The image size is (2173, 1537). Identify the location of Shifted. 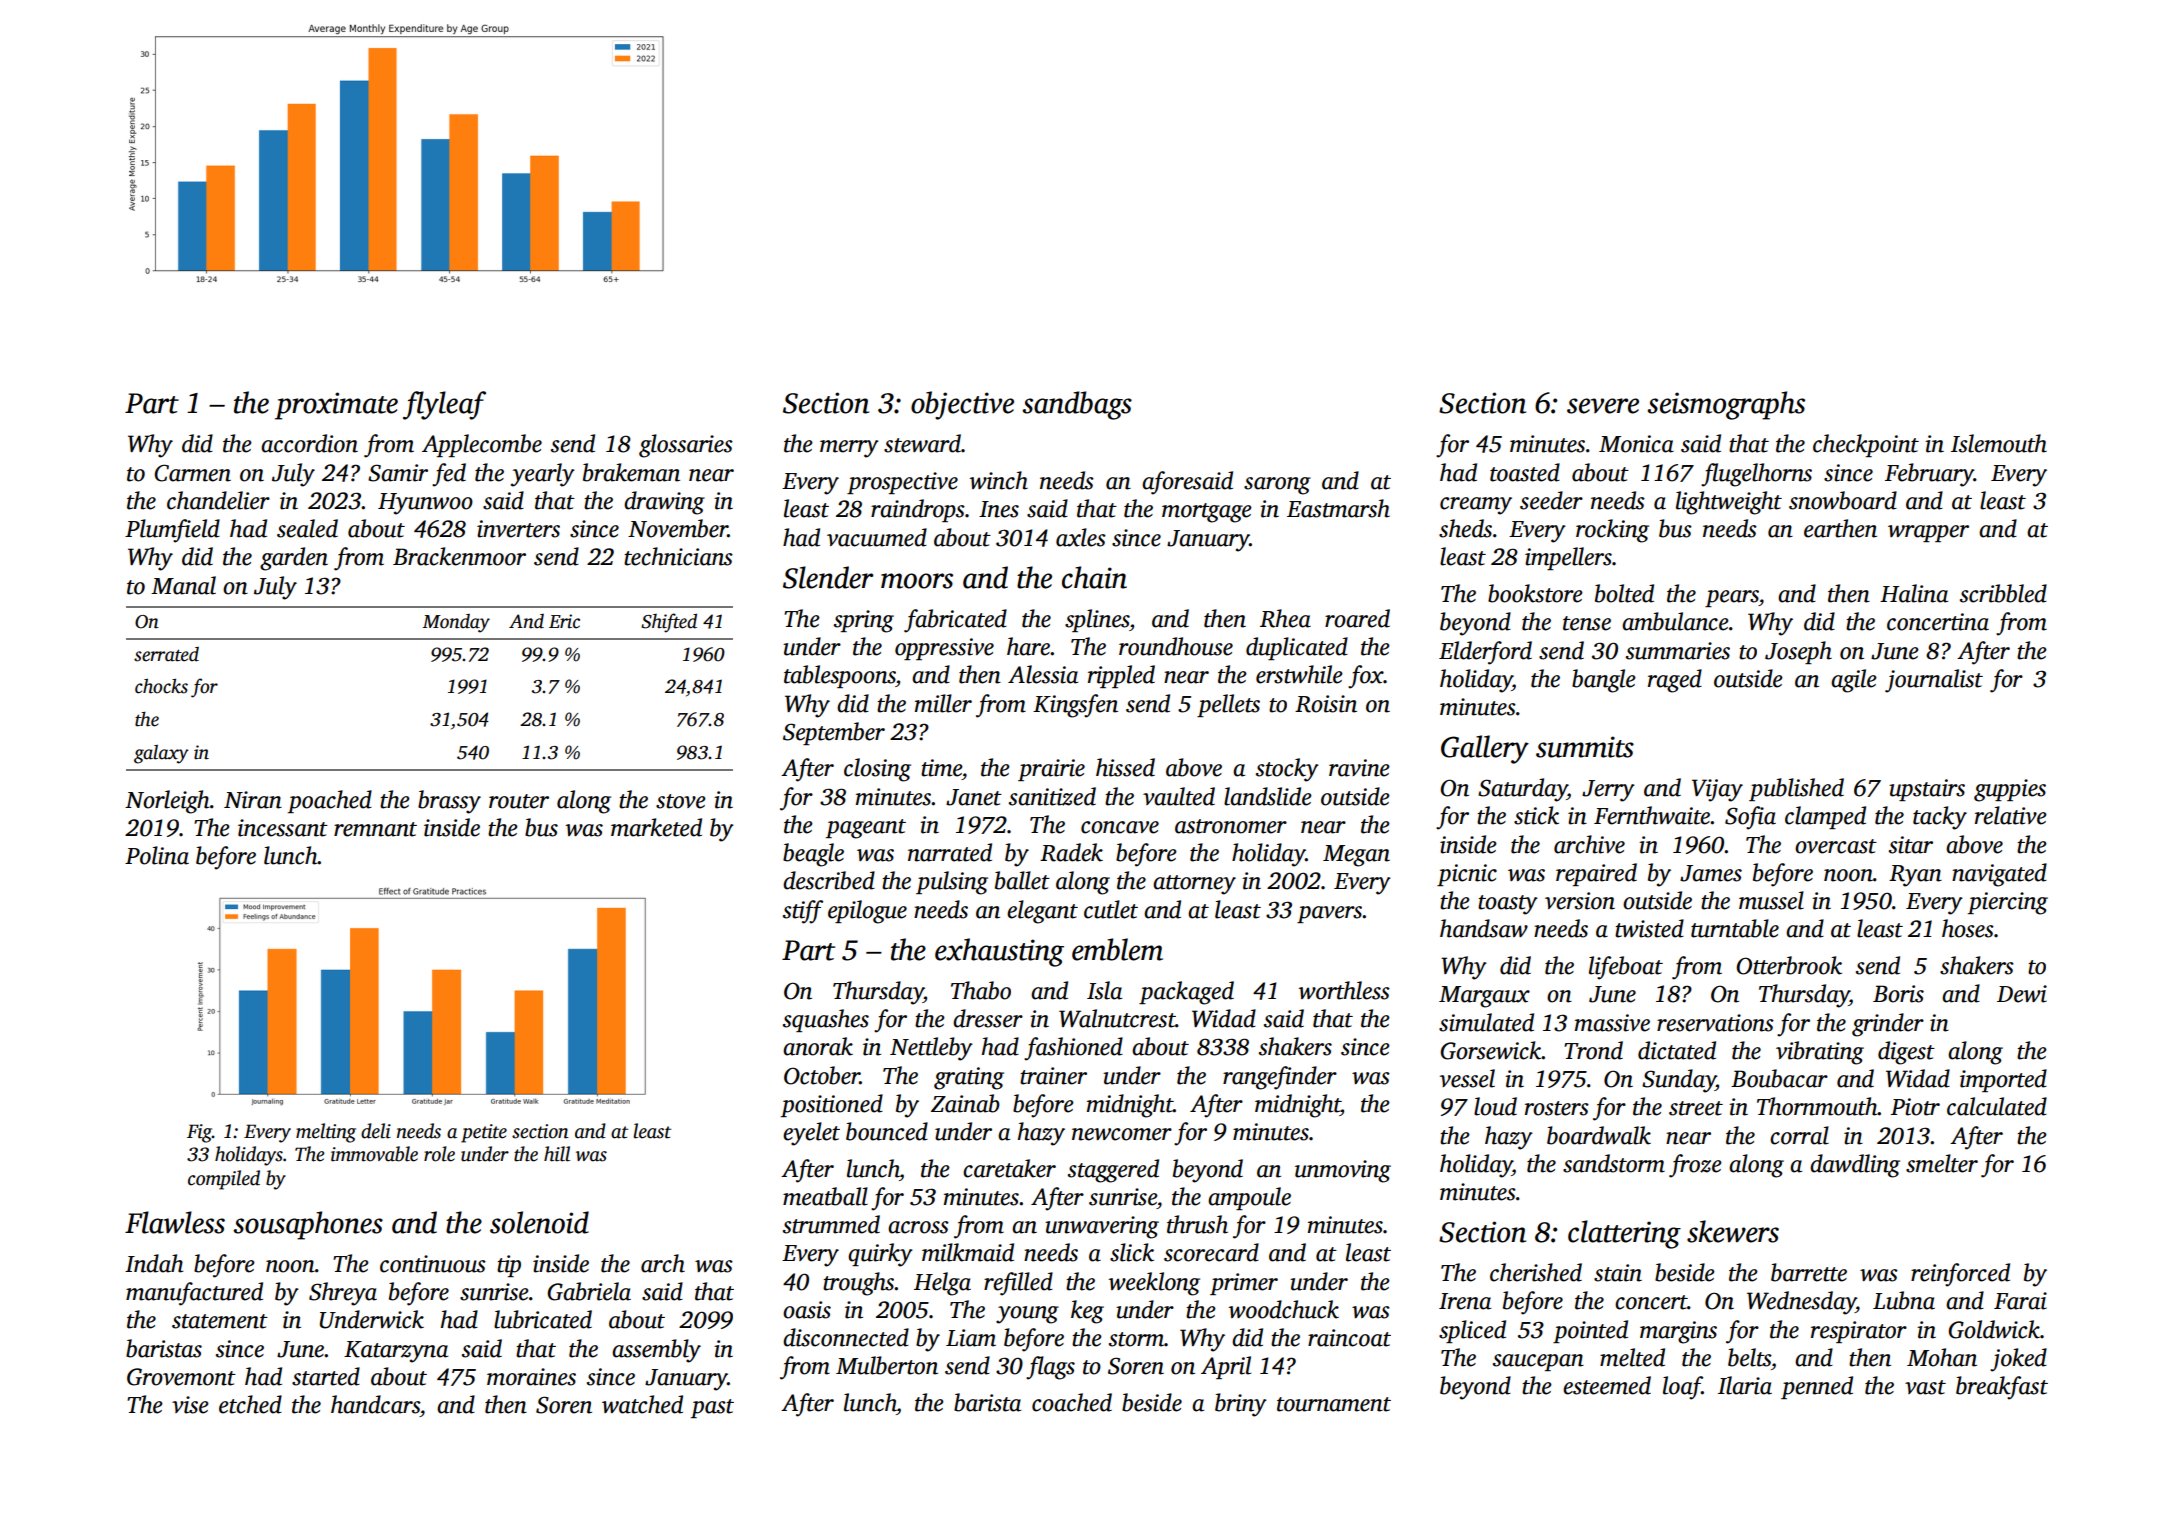
(669, 623).
